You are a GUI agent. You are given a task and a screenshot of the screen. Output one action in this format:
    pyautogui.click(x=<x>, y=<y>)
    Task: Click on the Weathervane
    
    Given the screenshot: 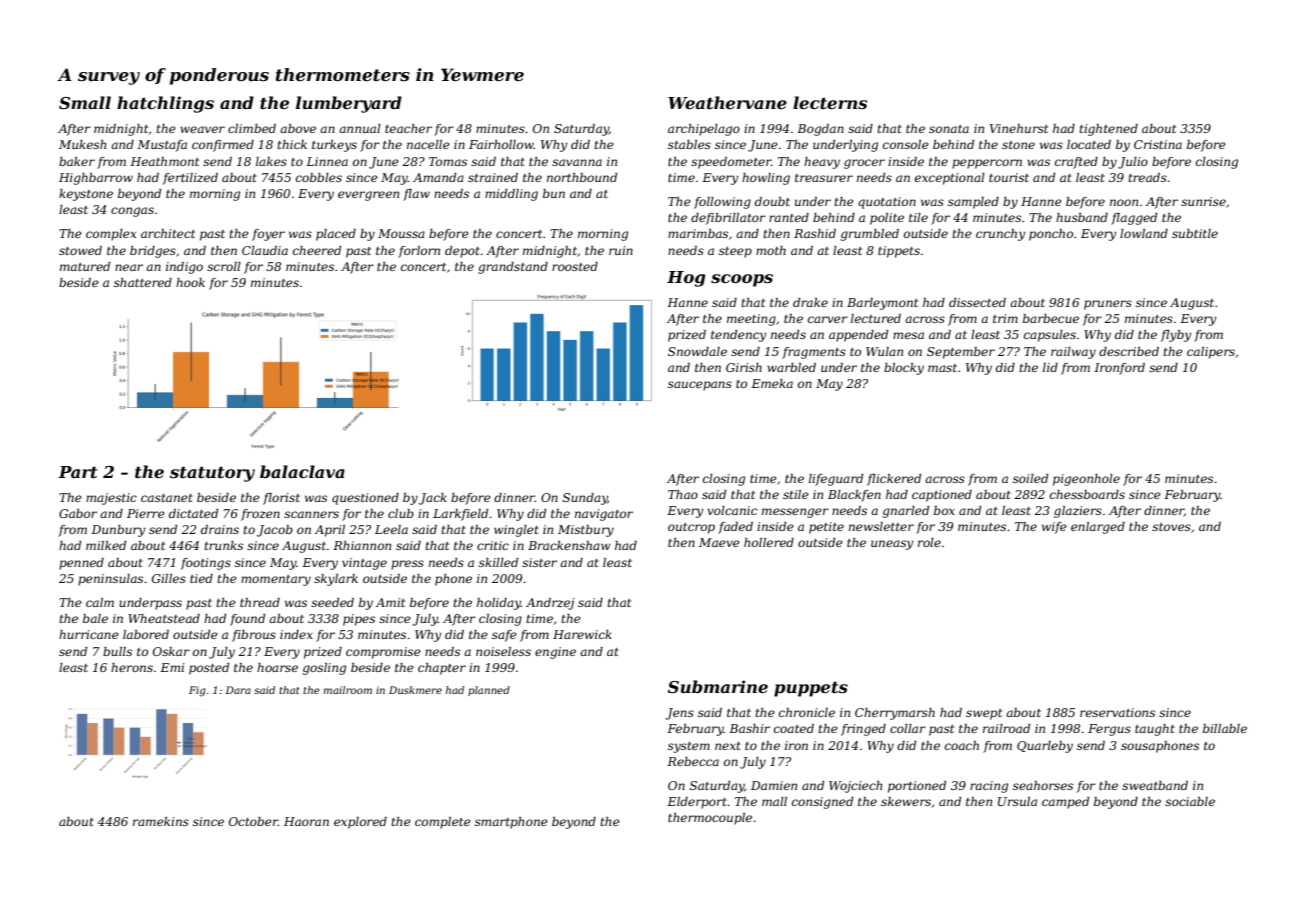 What is the action you would take?
    pyautogui.click(x=727, y=102)
